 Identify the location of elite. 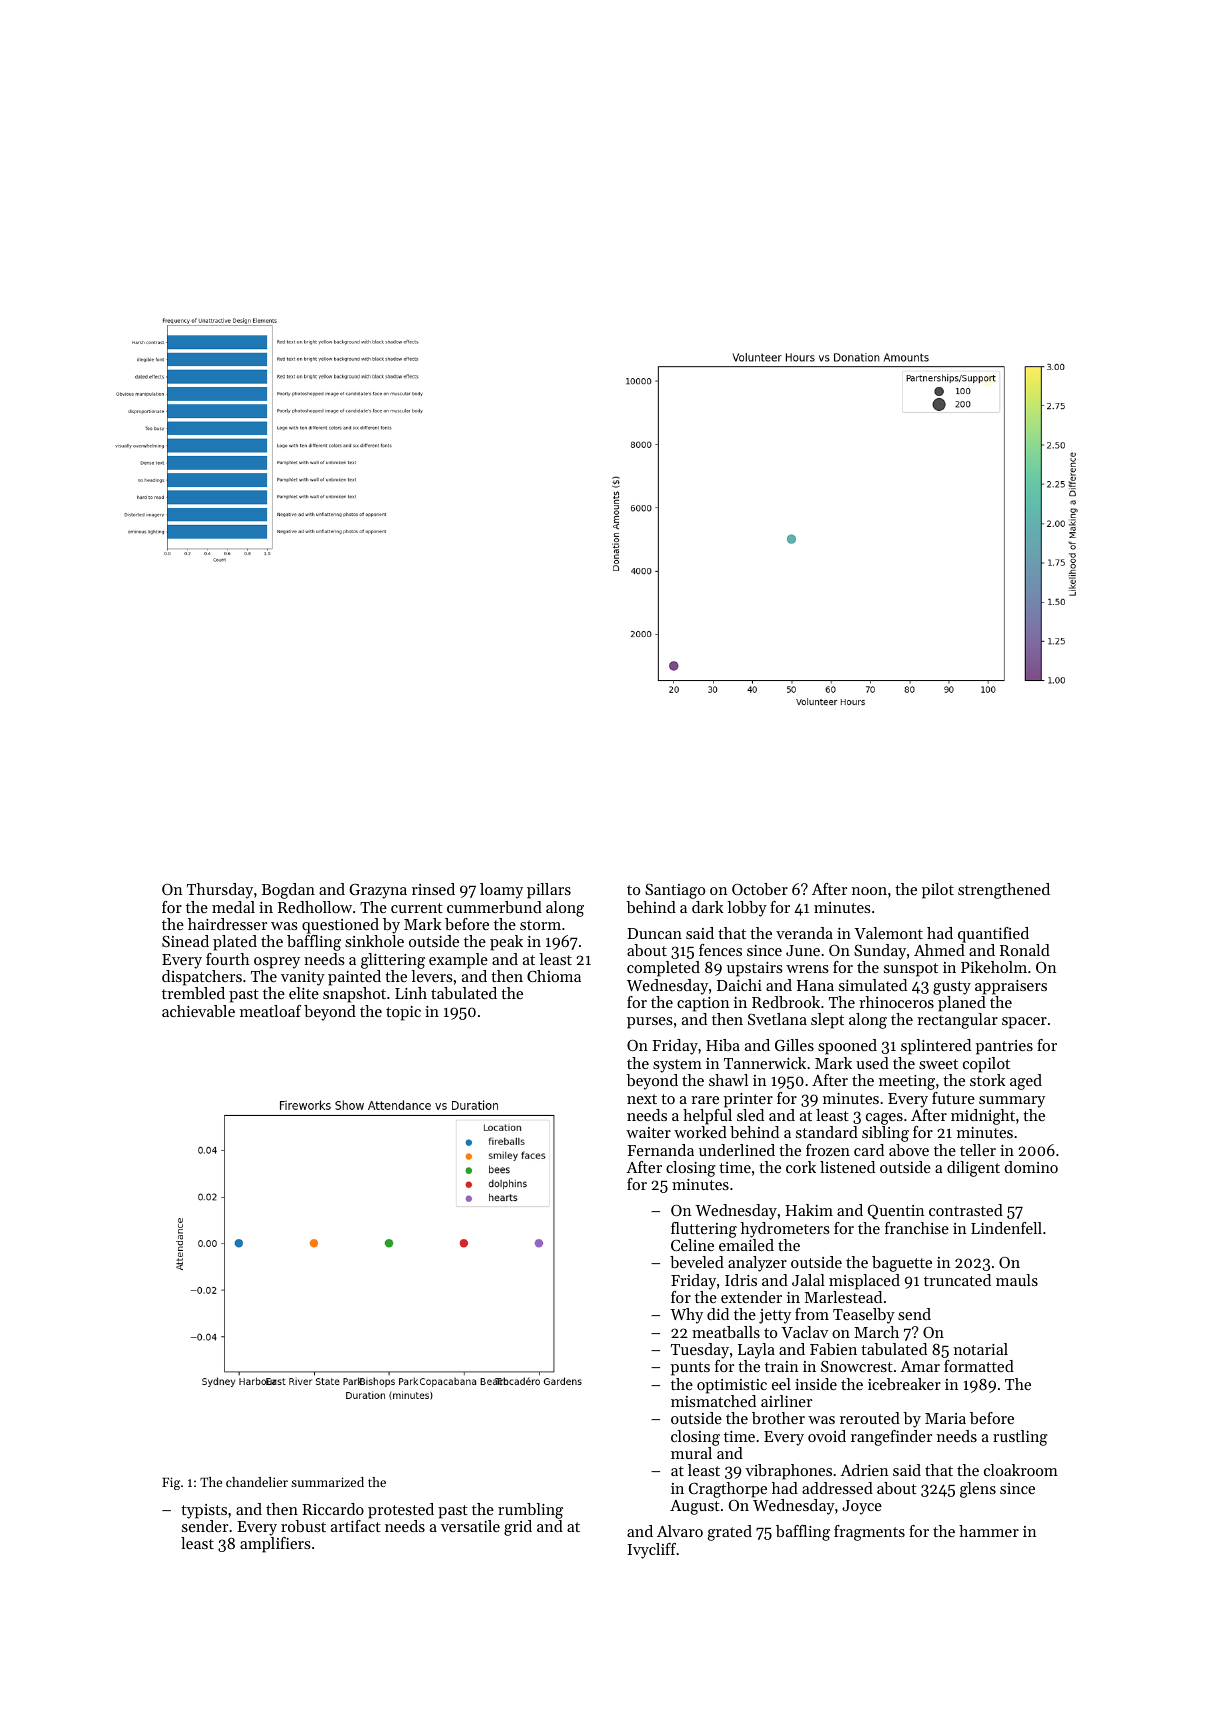
(304, 993).
